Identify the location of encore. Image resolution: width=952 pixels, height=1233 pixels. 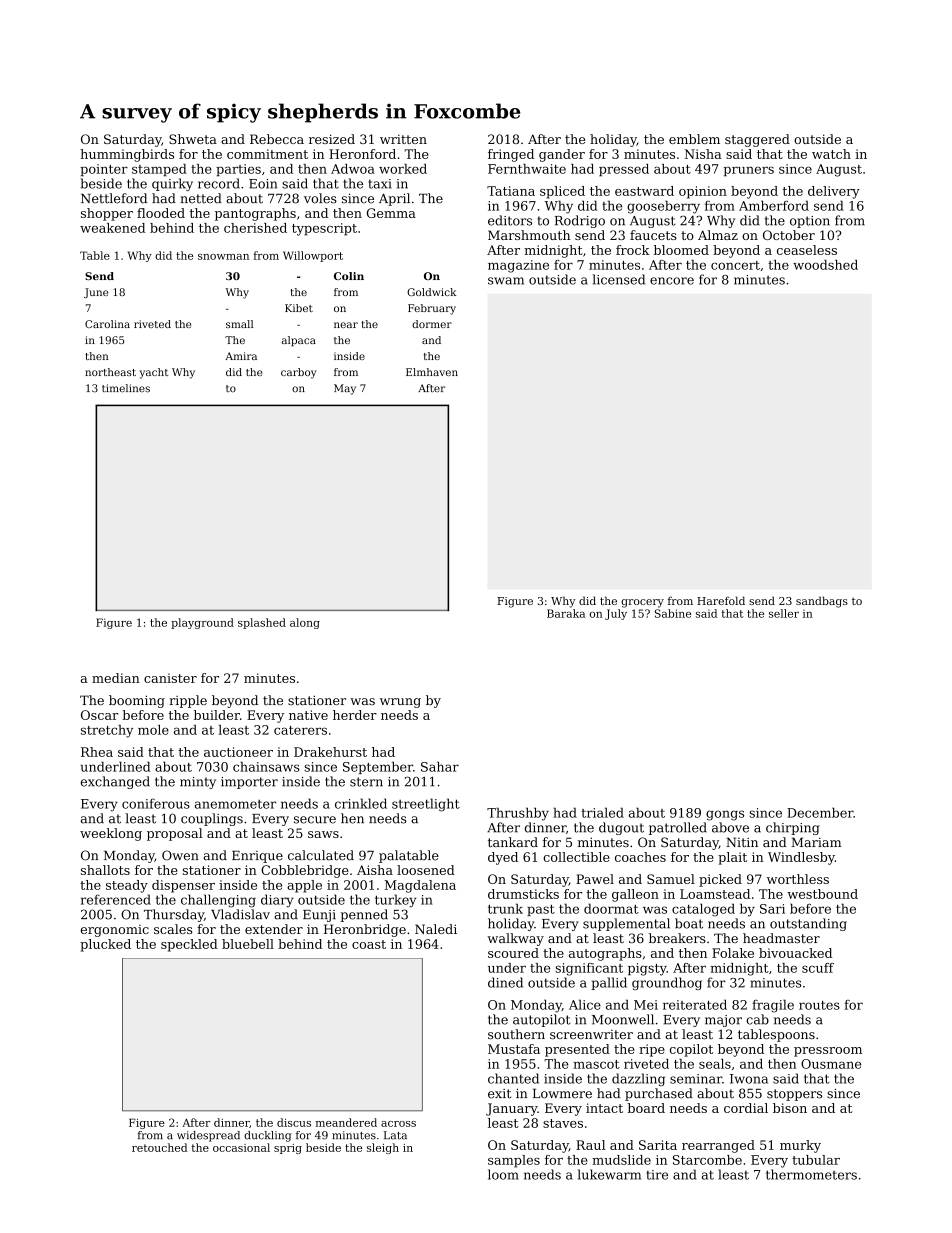
(672, 281).
